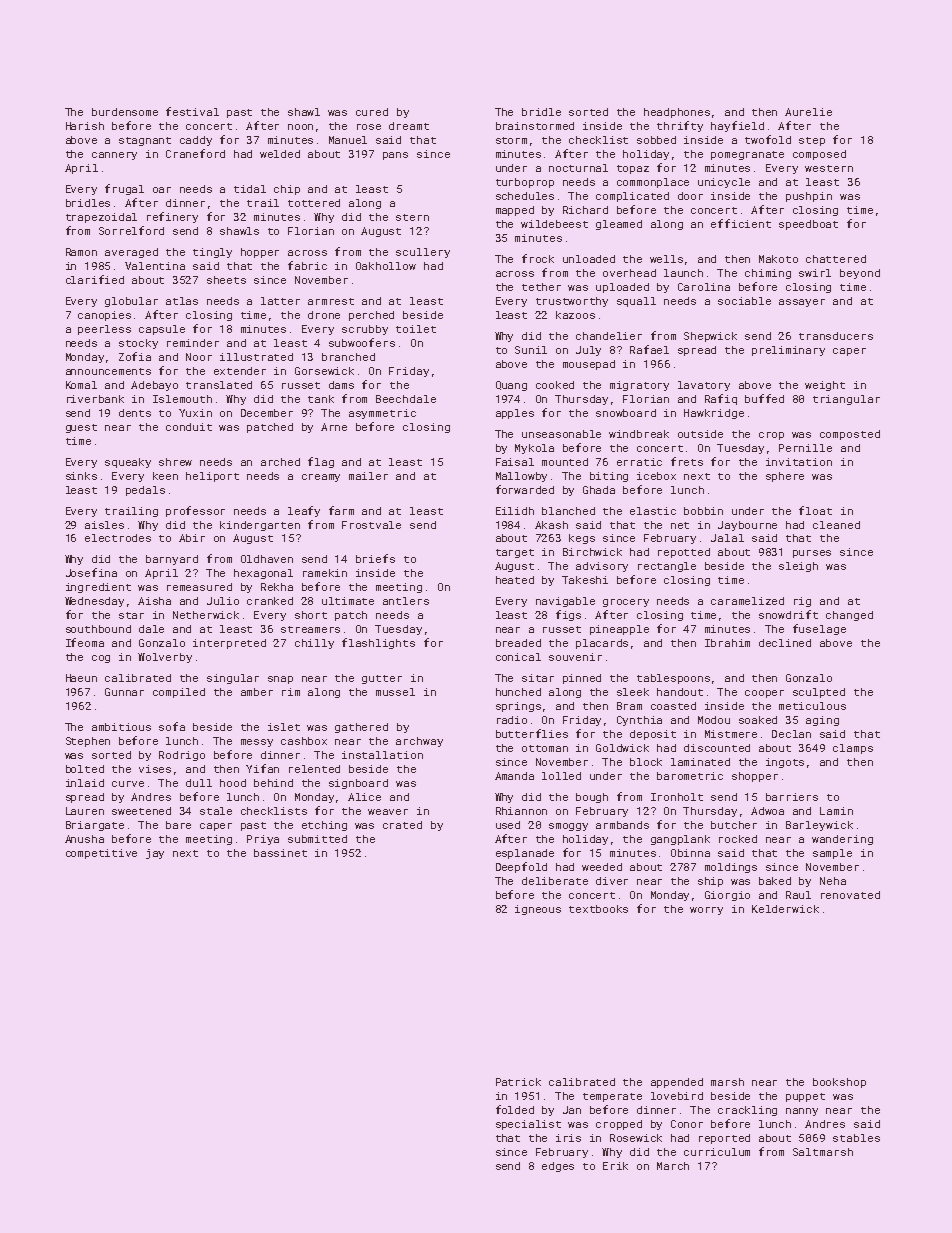  I want to click on March, so click(673, 1166).
